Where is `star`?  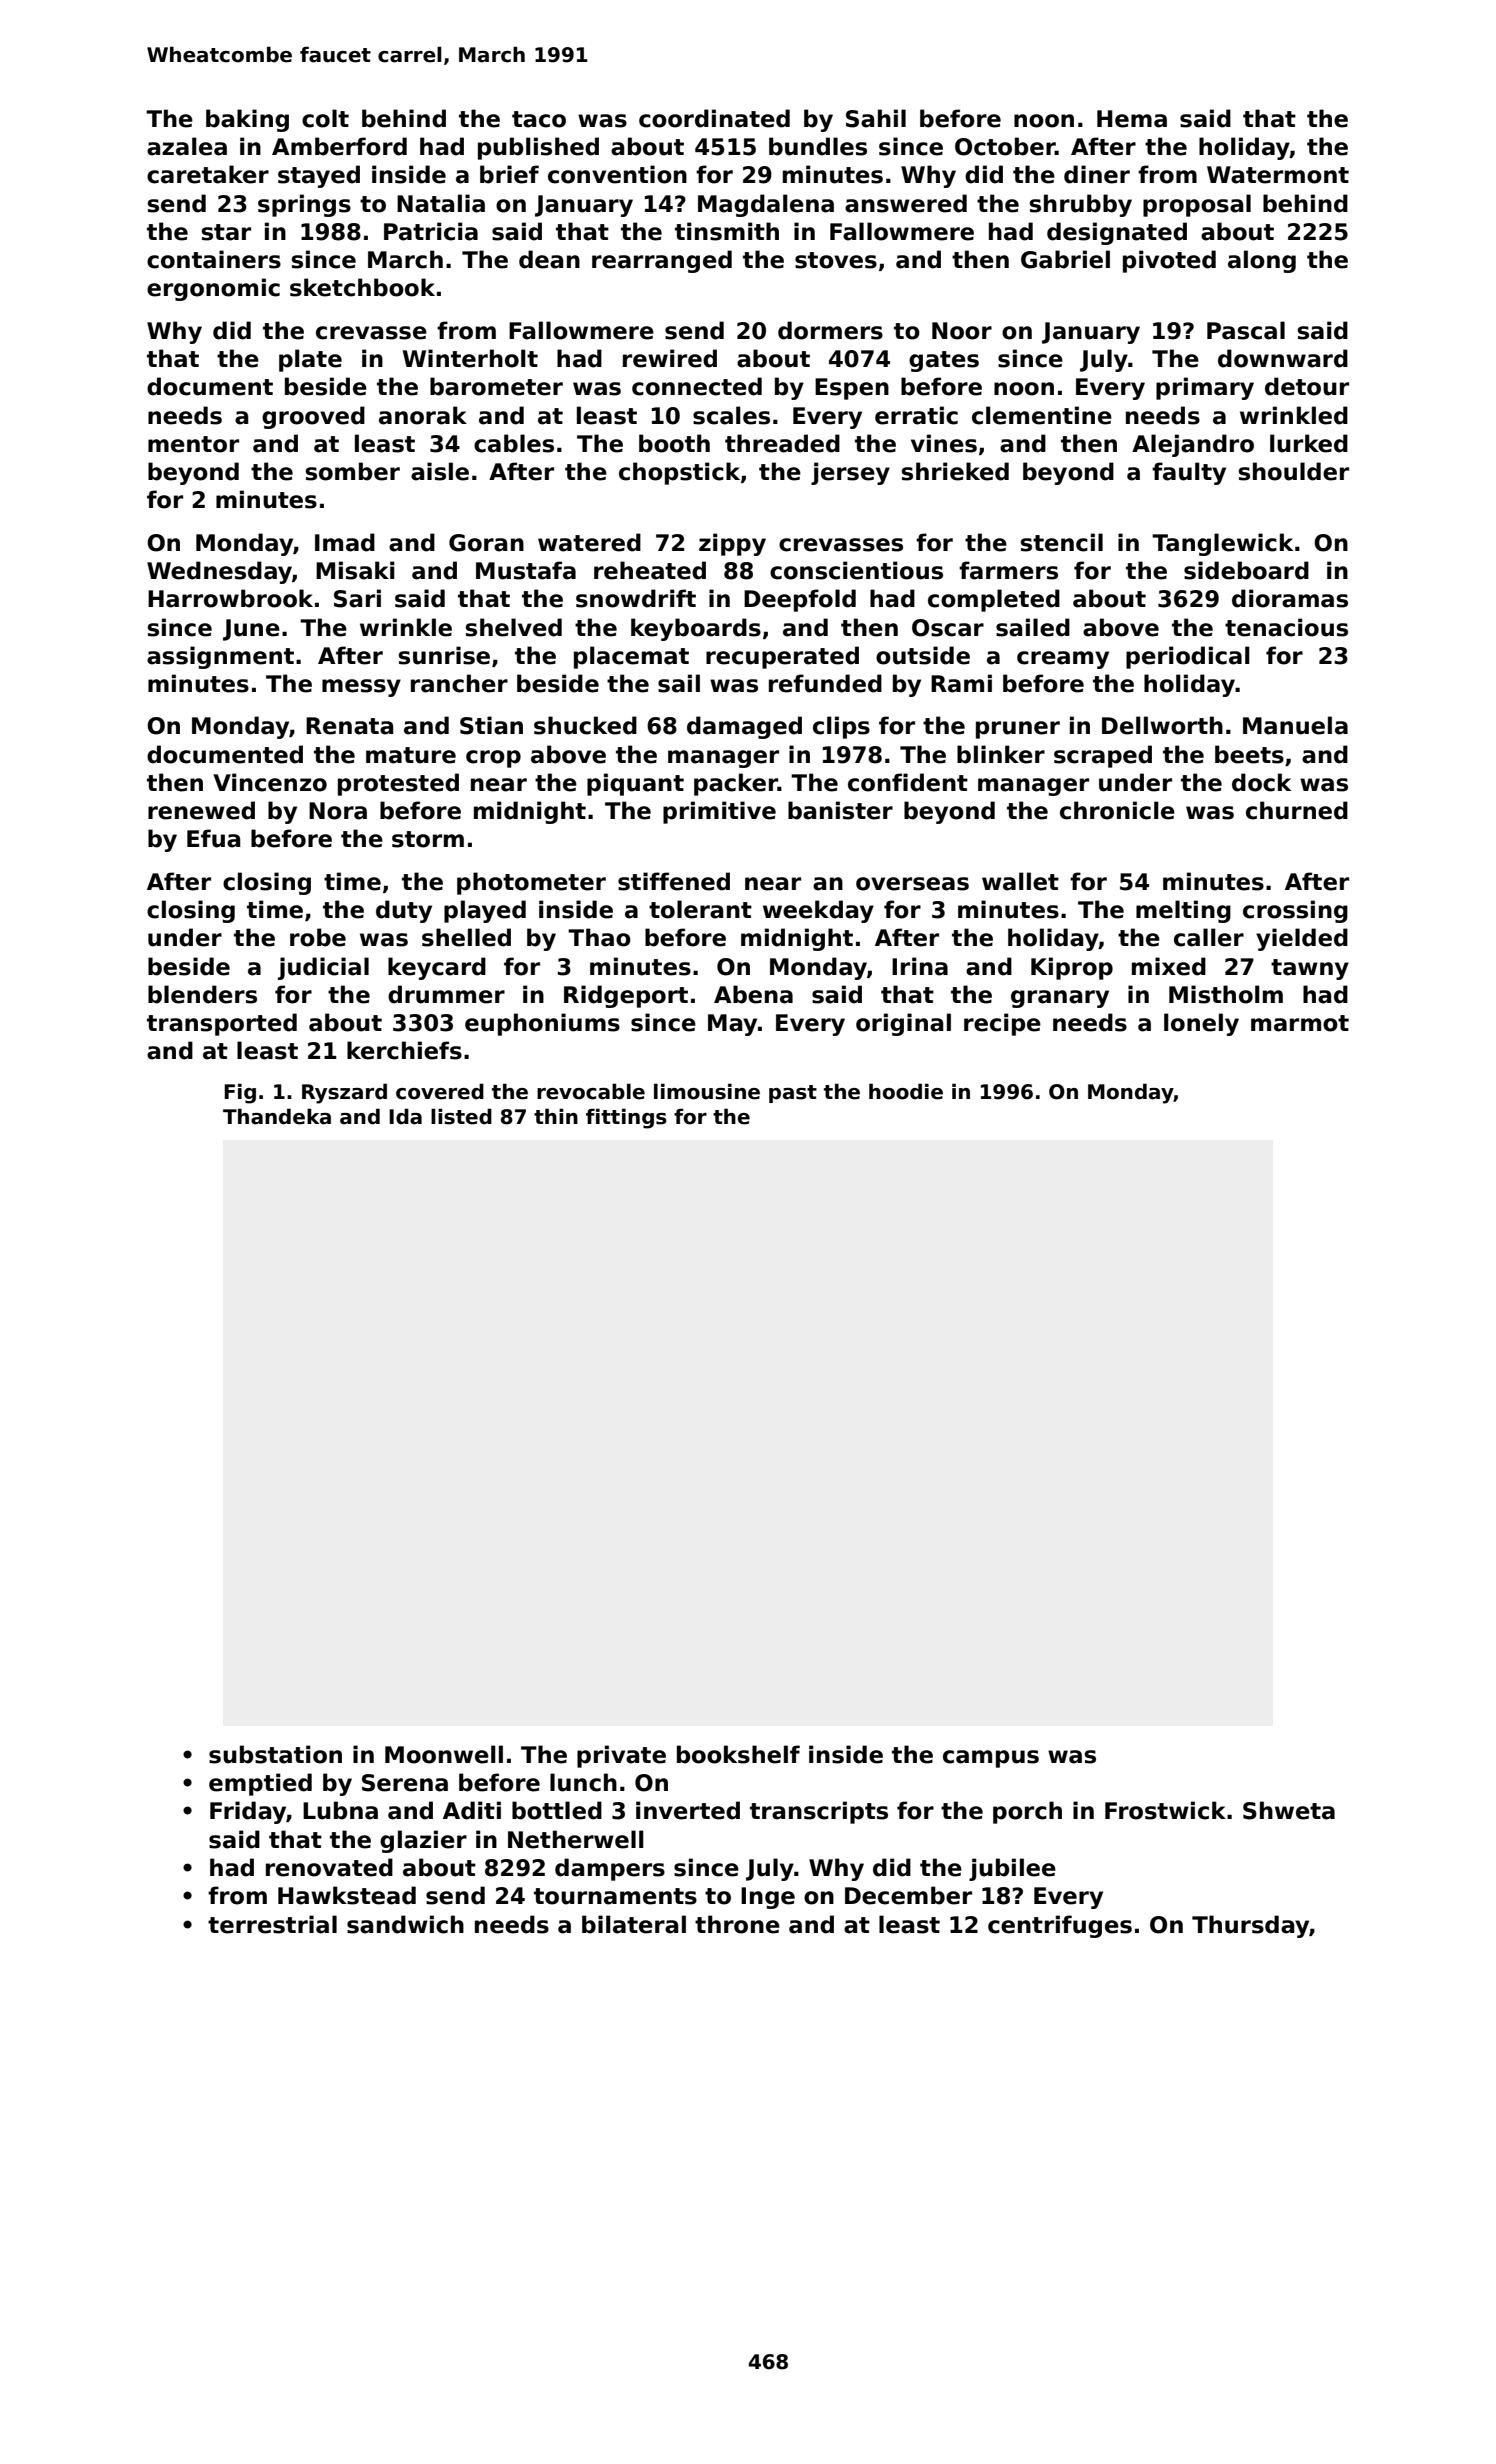 star is located at coordinates (226, 232).
